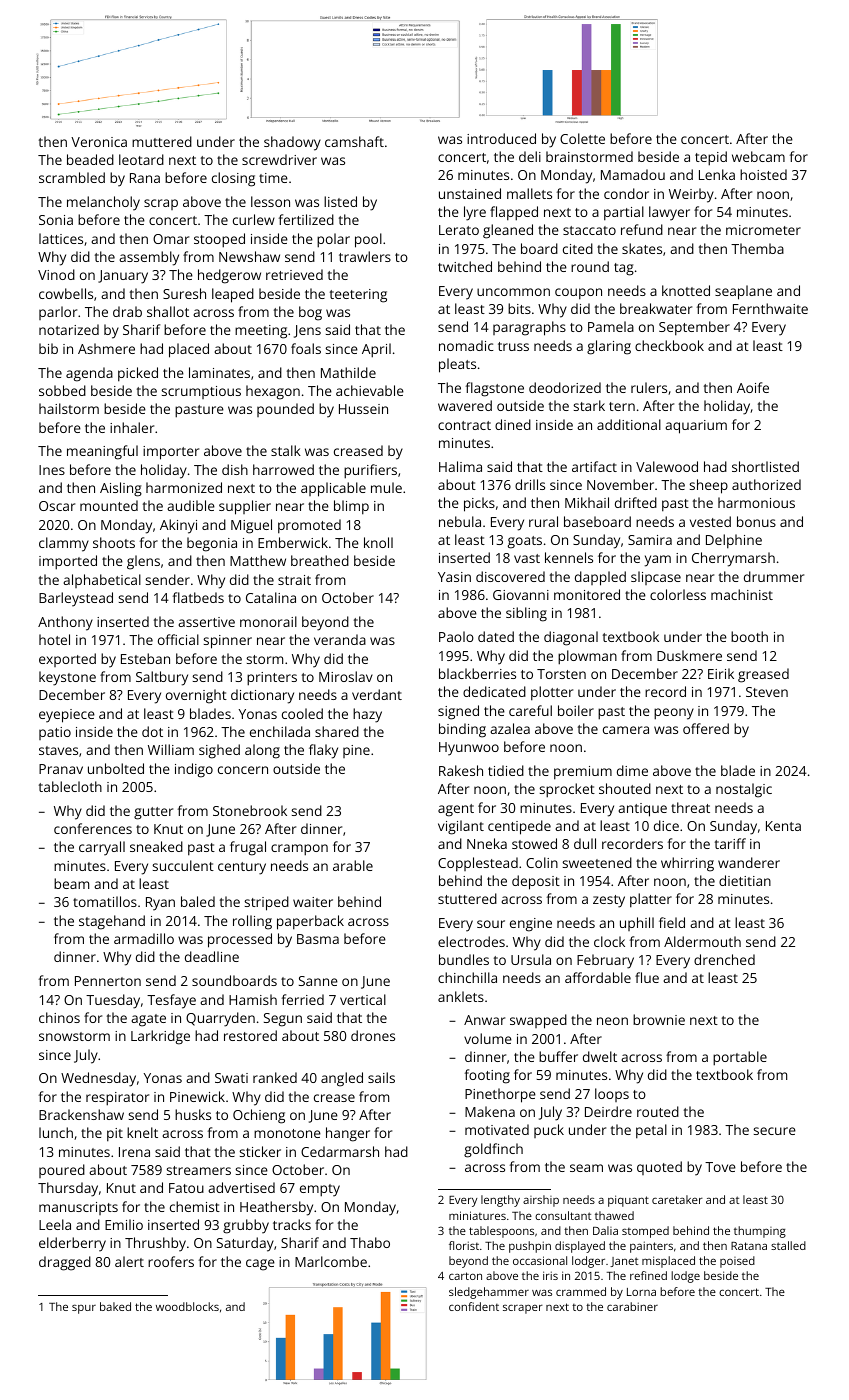 This screenshot has width=849, height=1400. I want to click on cage, so click(260, 1265).
